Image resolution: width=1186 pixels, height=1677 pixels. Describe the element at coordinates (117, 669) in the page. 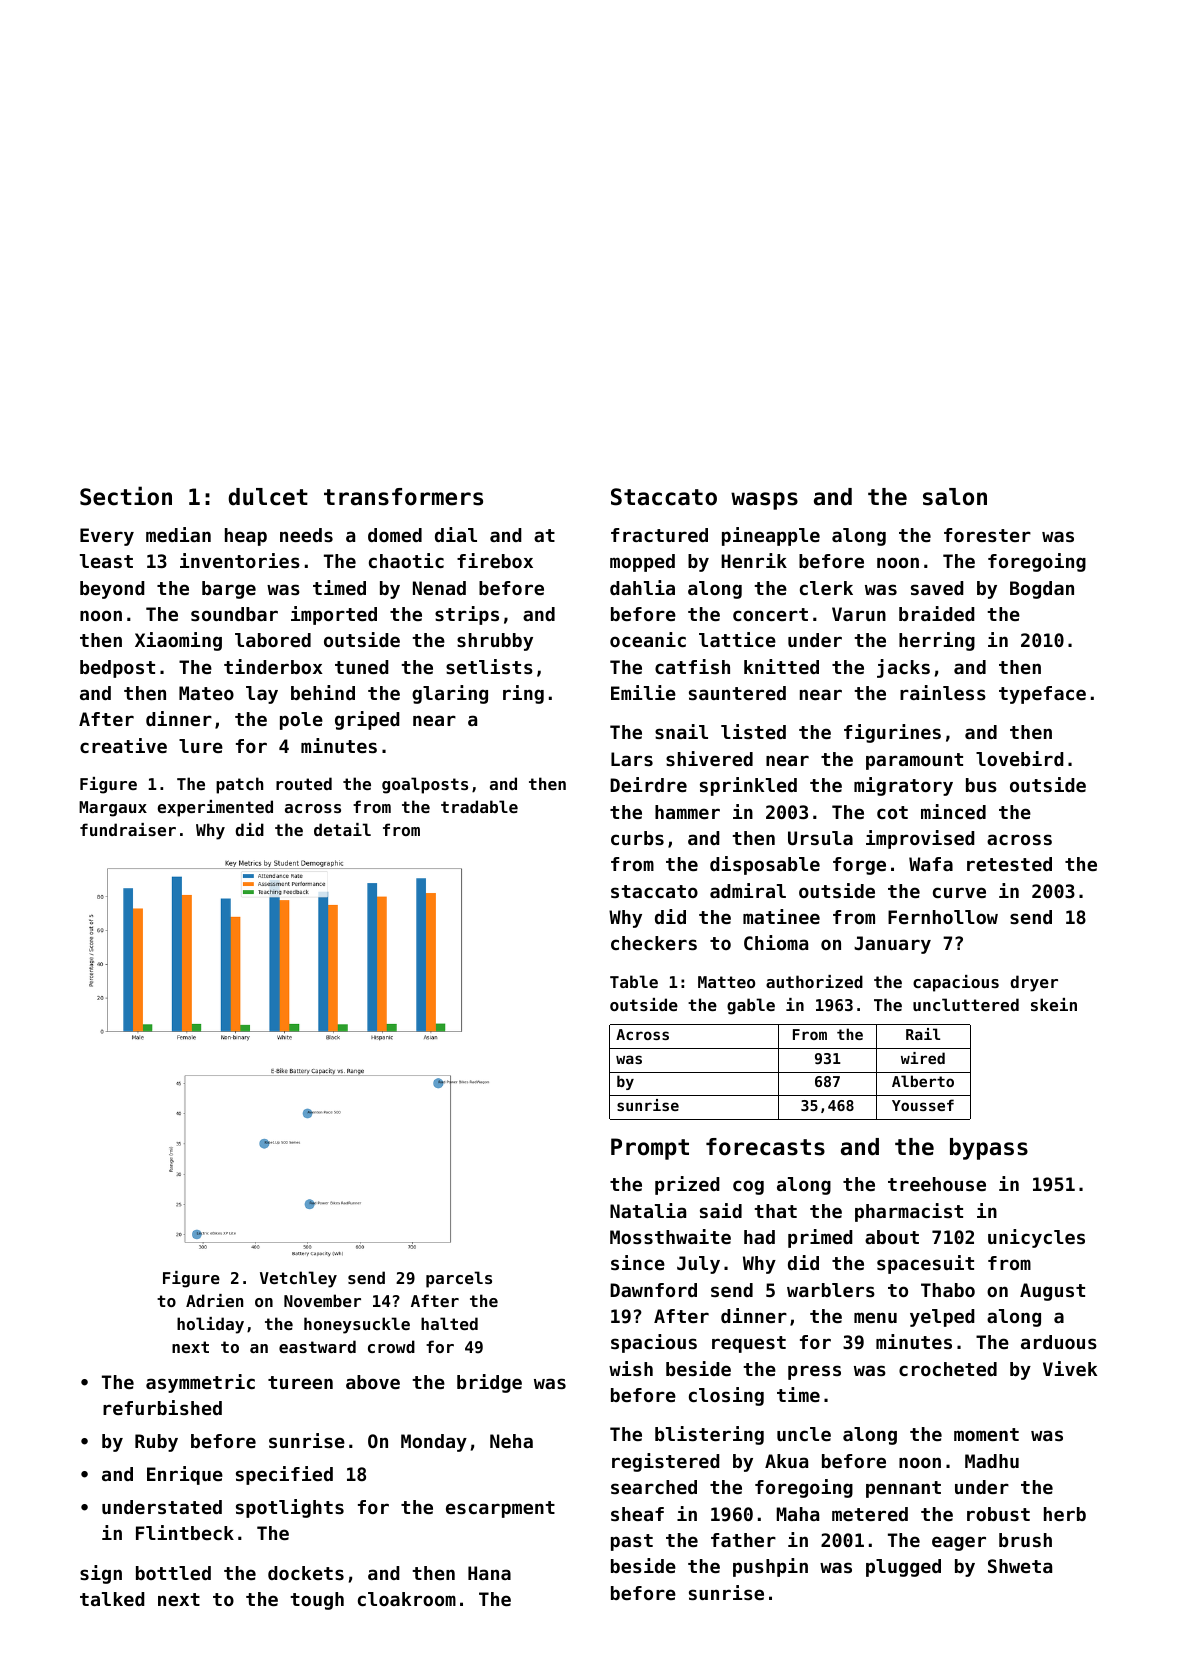

I see `bedpost` at that location.
